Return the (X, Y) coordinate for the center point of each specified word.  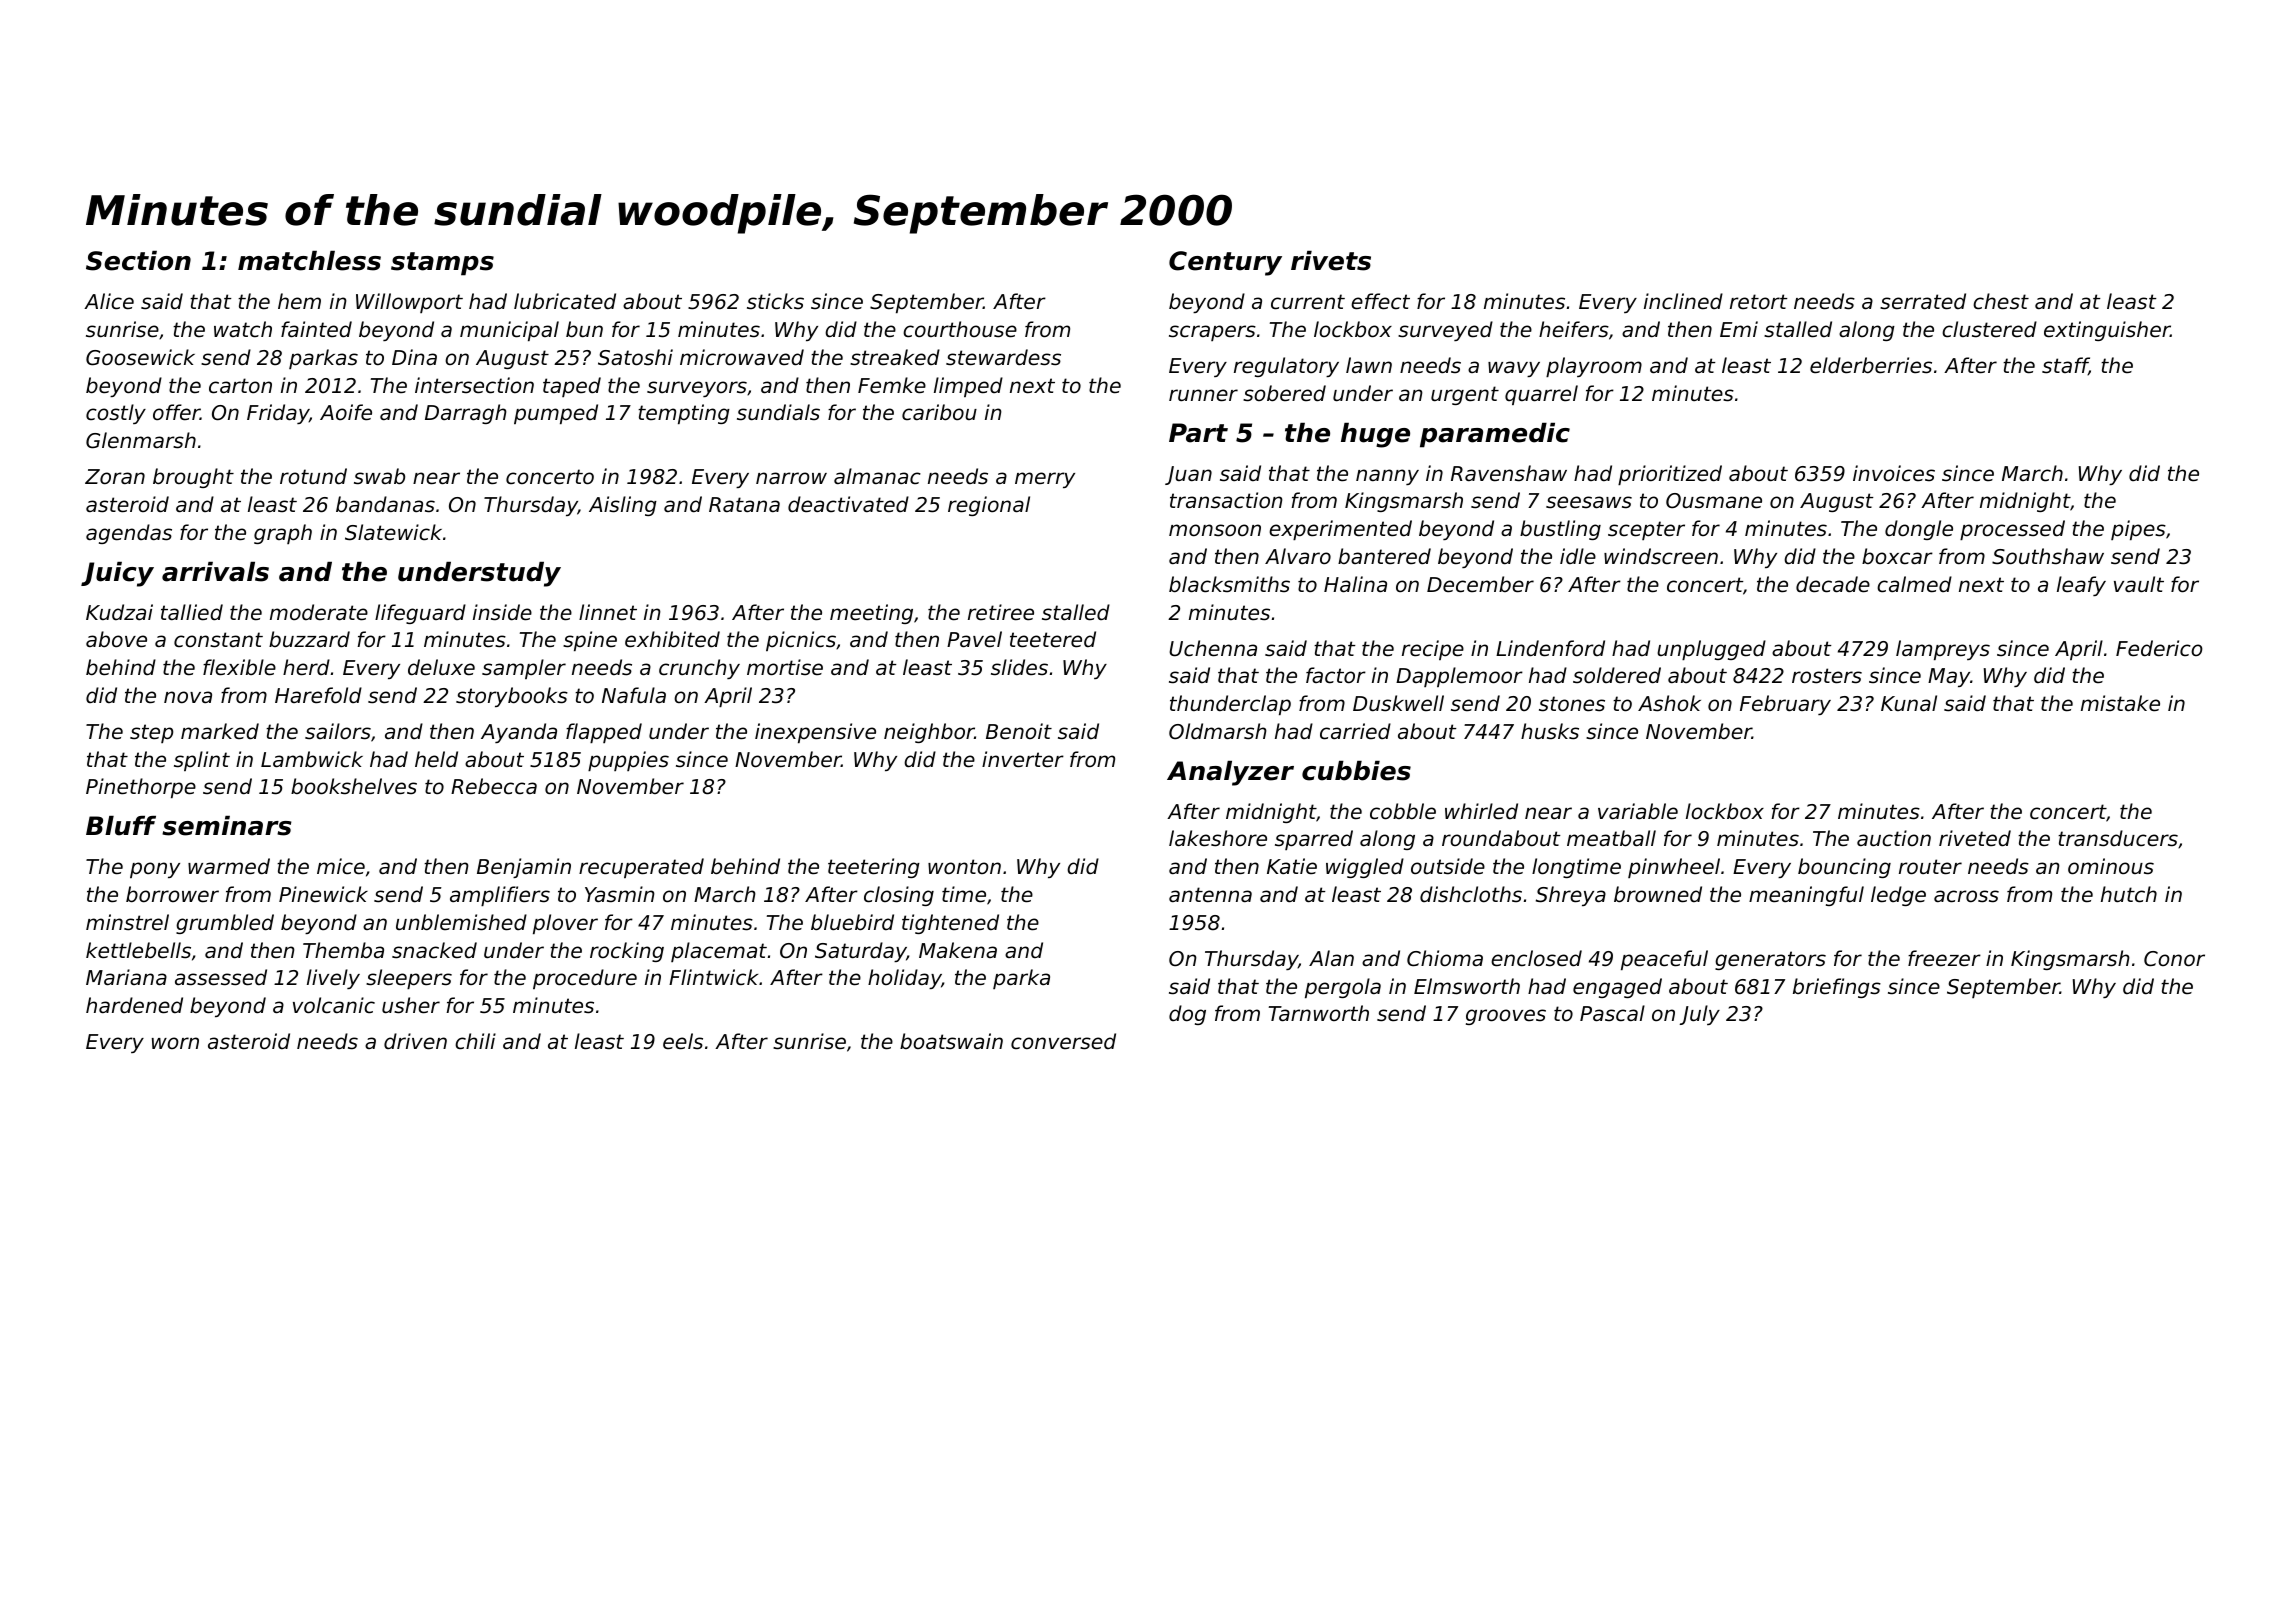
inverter (1023, 759)
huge (1375, 435)
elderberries (1871, 365)
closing (899, 896)
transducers (2118, 838)
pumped (556, 414)
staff (2065, 366)
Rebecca (494, 786)
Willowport (409, 303)
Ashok (1669, 703)
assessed (221, 977)
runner (1203, 395)
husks (1550, 731)
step (151, 733)
